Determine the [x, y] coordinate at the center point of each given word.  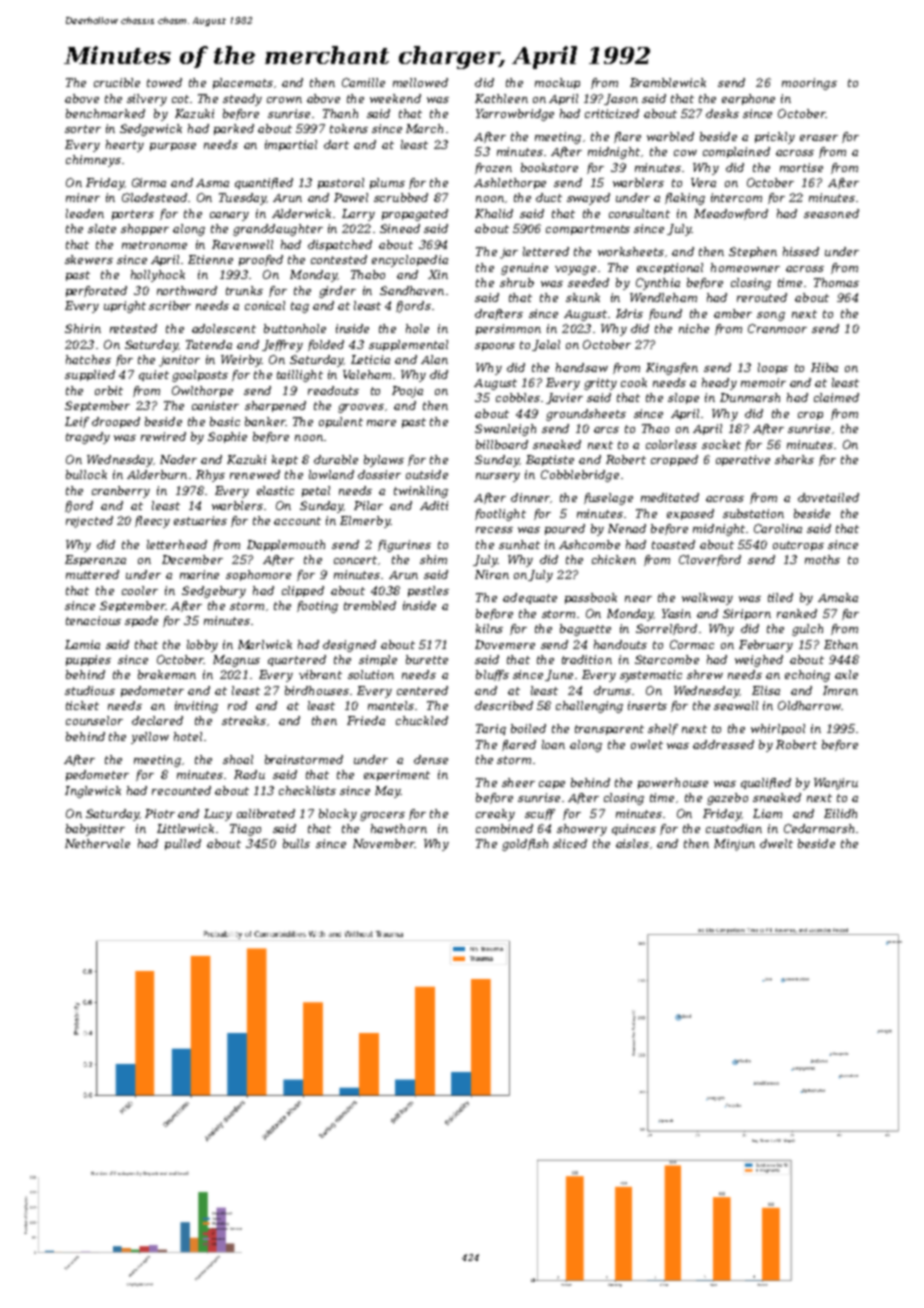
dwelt [776, 843]
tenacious [93, 620]
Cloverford [710, 560]
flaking [685, 199]
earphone [748, 99]
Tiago [245, 830]
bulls [296, 843]
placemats [242, 83]
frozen [493, 168]
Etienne [210, 259]
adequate [530, 598]
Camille [363, 82]
